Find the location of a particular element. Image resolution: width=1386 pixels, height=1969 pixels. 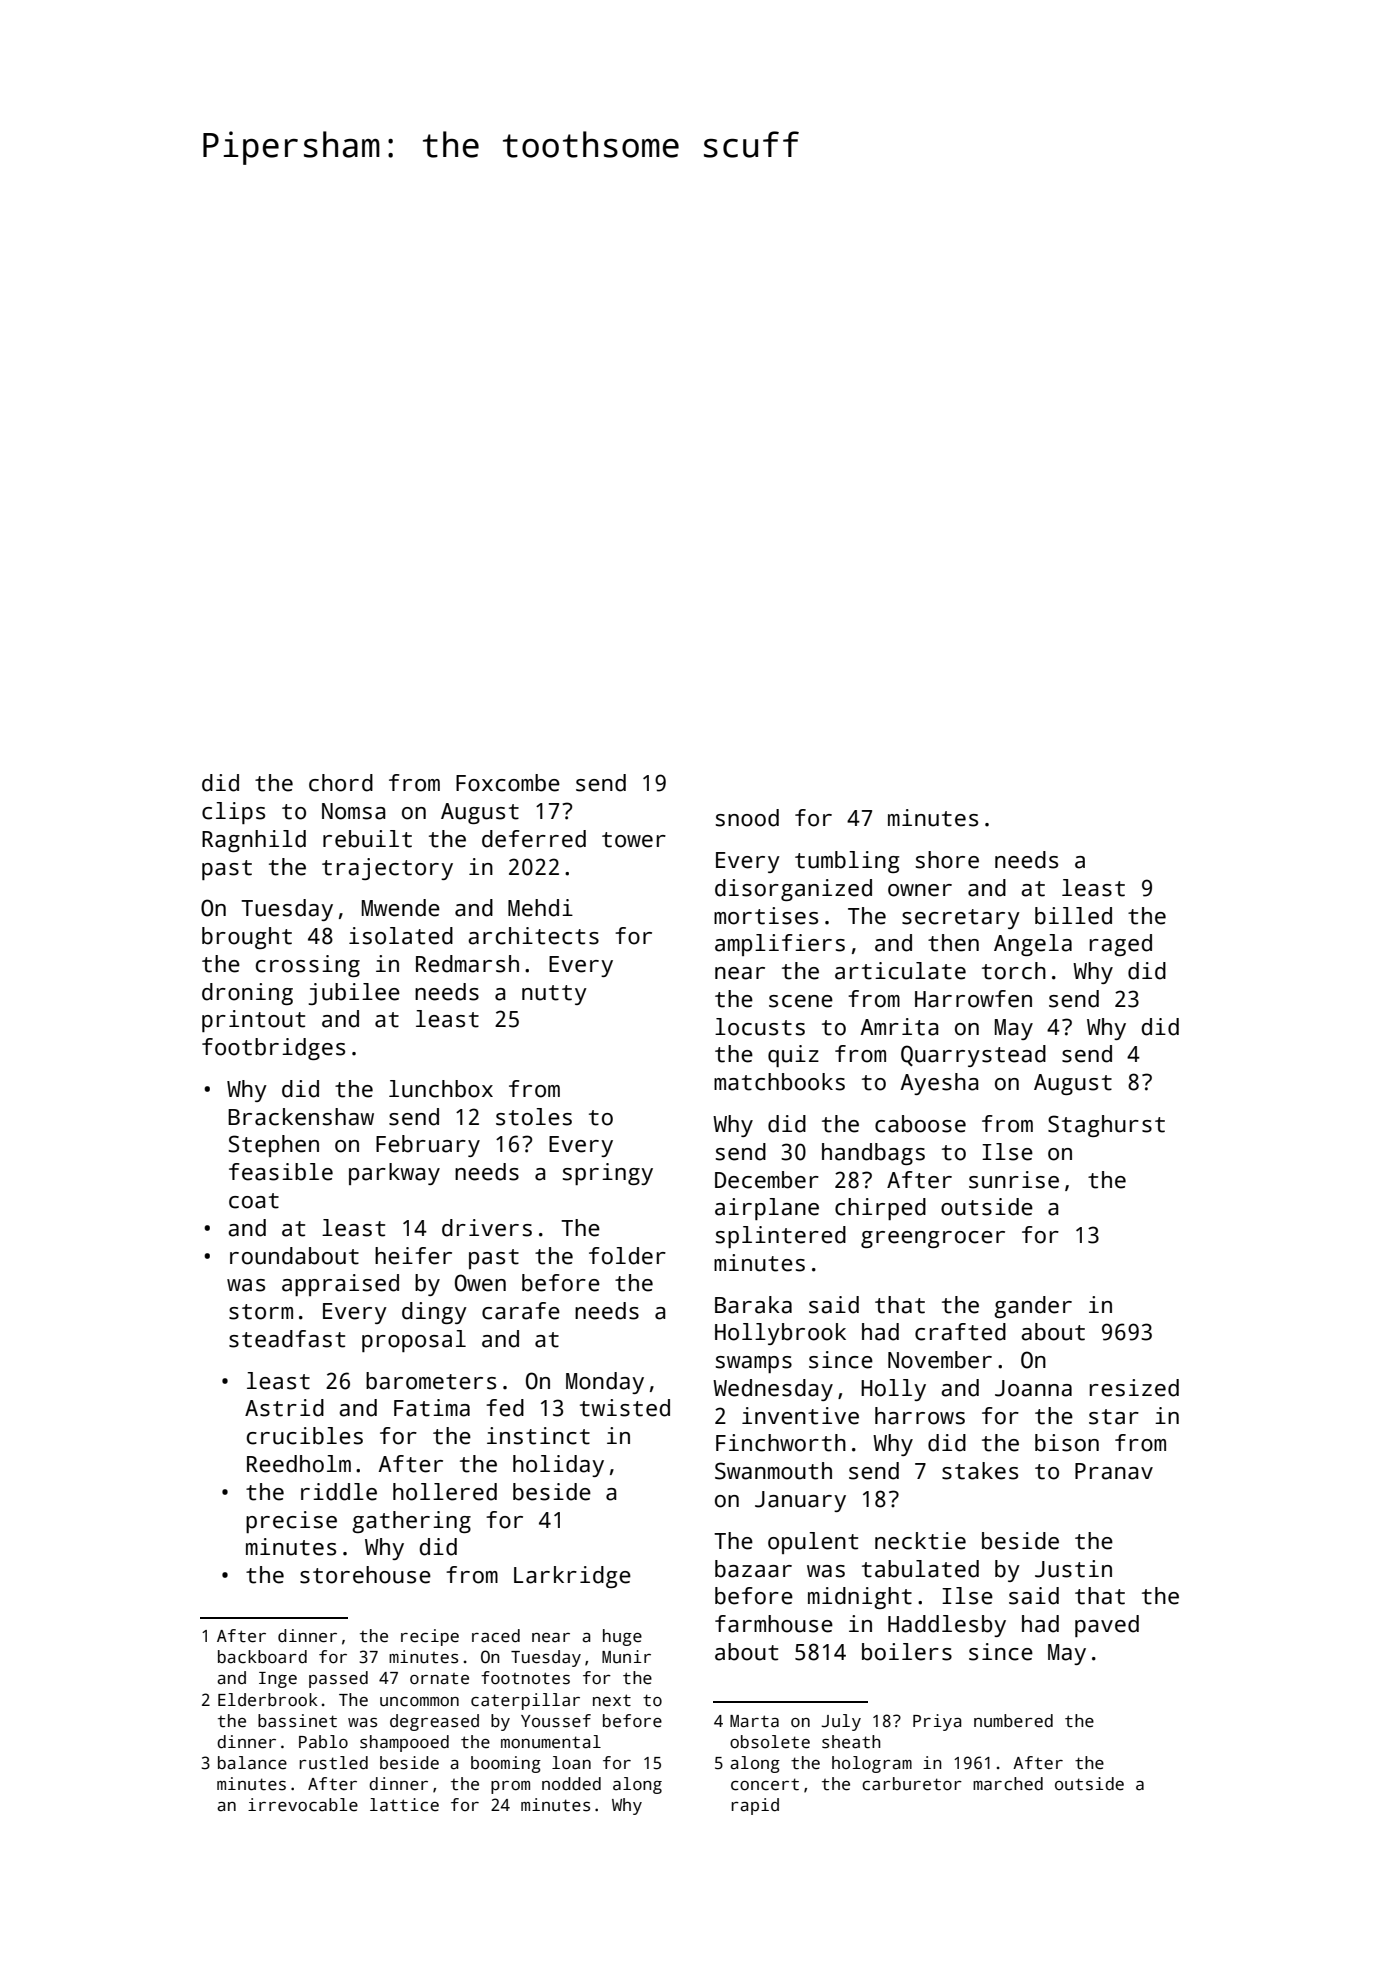

printout is located at coordinates (253, 1021).
